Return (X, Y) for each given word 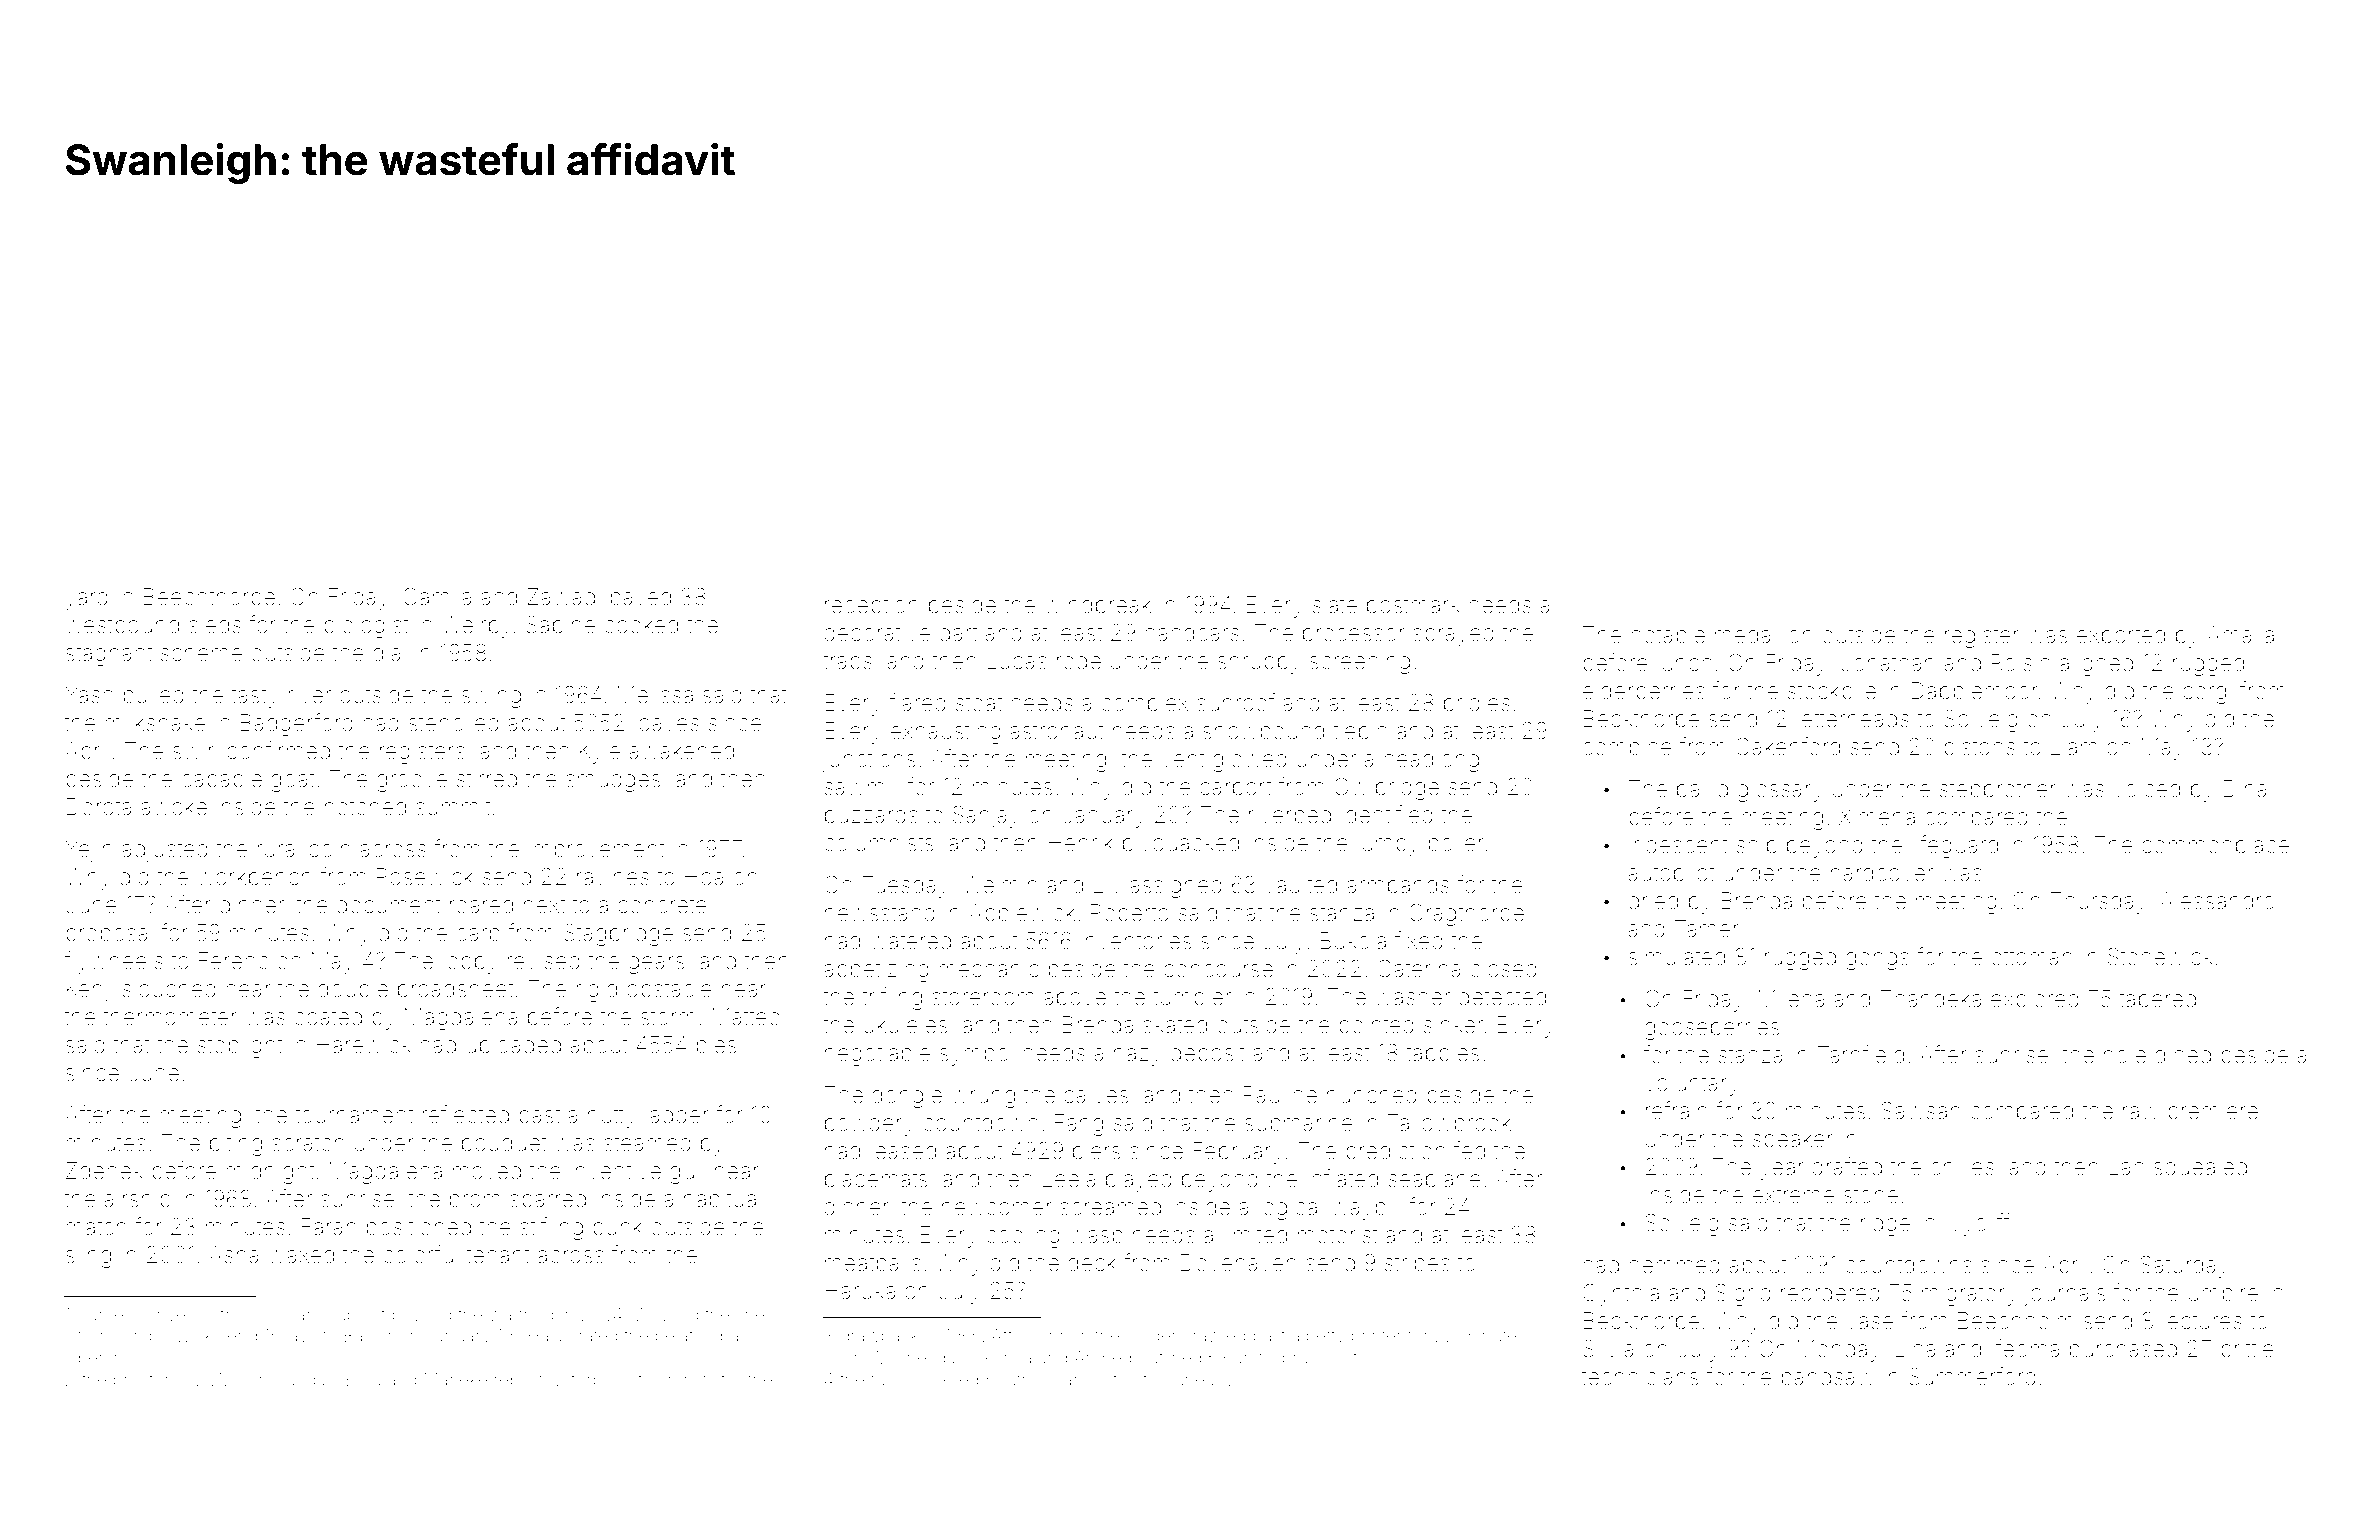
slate (1335, 605)
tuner (891, 1380)
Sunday (305, 1381)
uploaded (513, 1047)
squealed (2200, 1168)
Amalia (2240, 635)
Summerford (1972, 1376)
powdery (870, 1125)
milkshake (155, 723)
